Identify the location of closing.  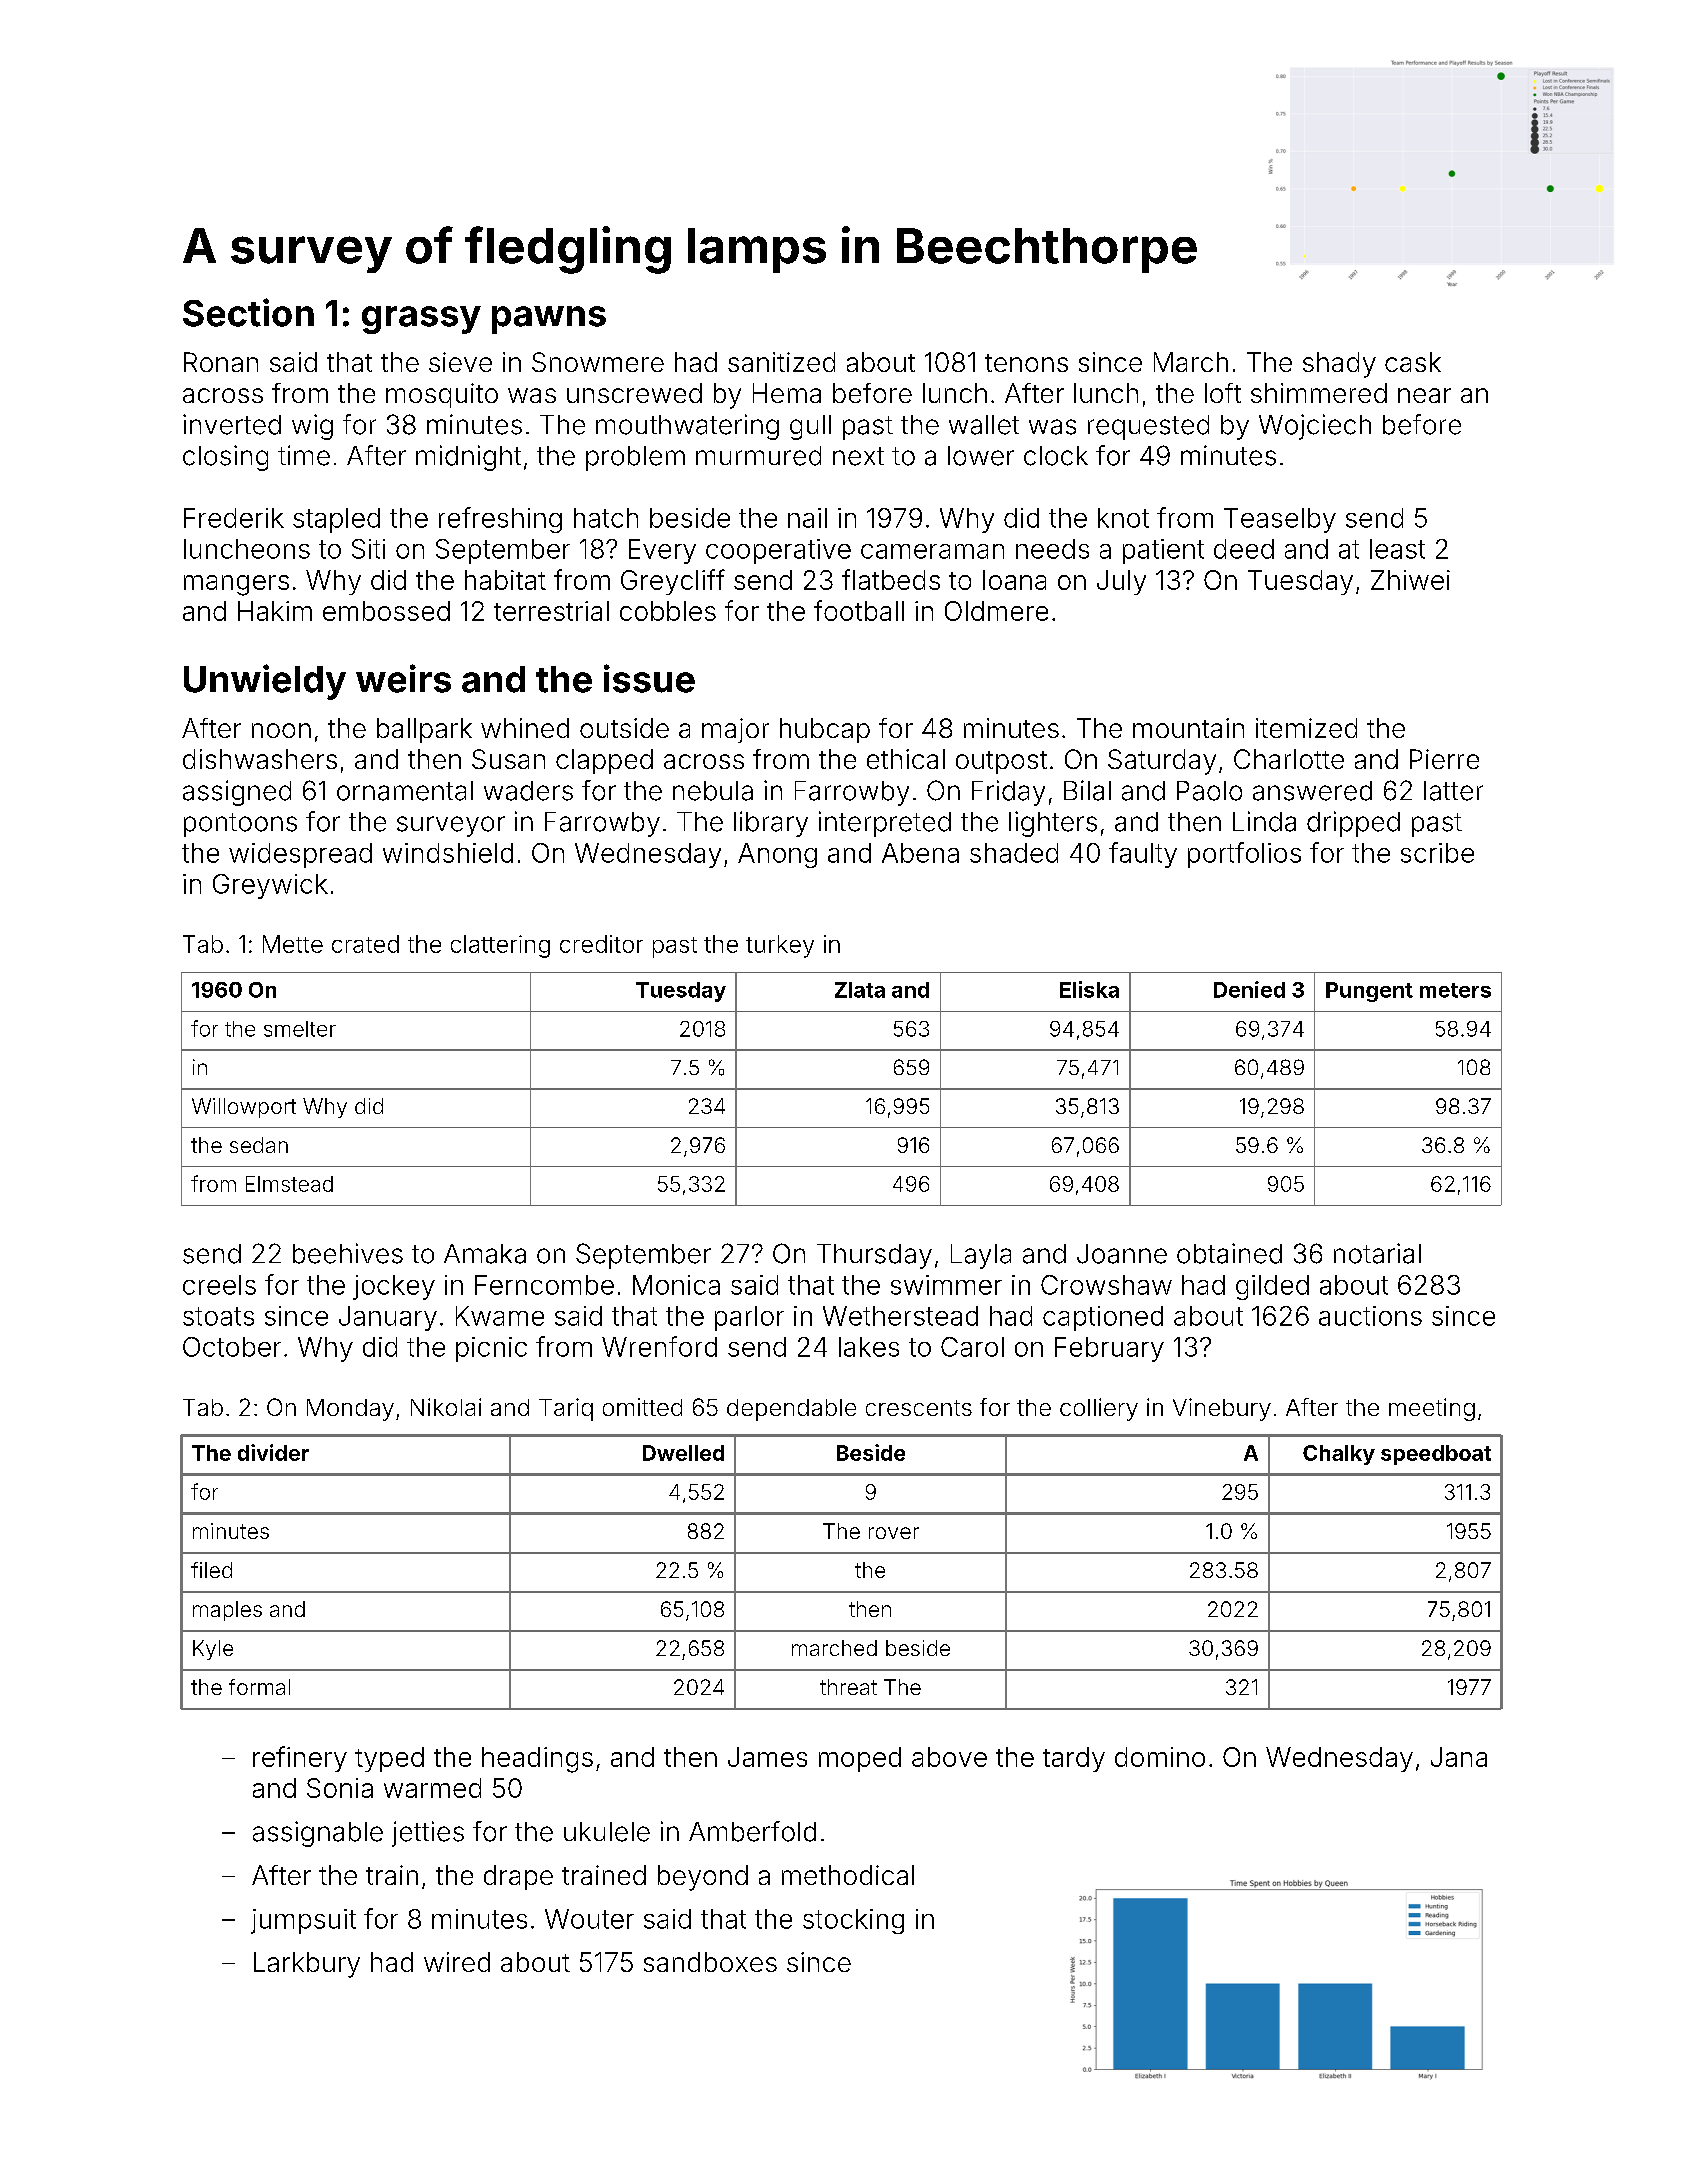
(225, 458).
